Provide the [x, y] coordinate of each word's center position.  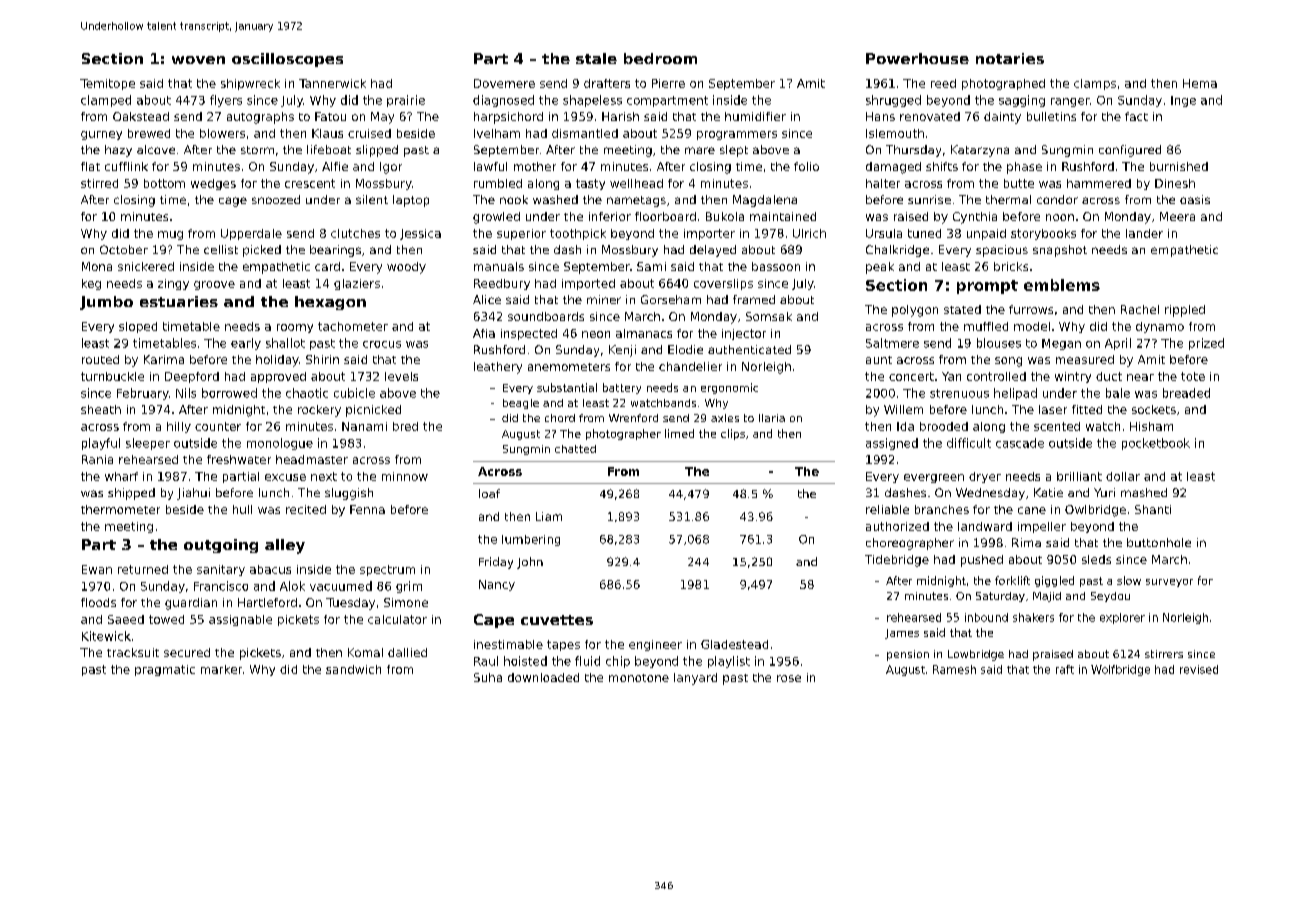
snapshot [1060, 251]
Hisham [1151, 426]
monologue [280, 444]
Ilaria [772, 418]
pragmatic [165, 670]
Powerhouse [917, 58]
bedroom [660, 58]
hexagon [330, 303]
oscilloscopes [287, 60]
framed [754, 299]
